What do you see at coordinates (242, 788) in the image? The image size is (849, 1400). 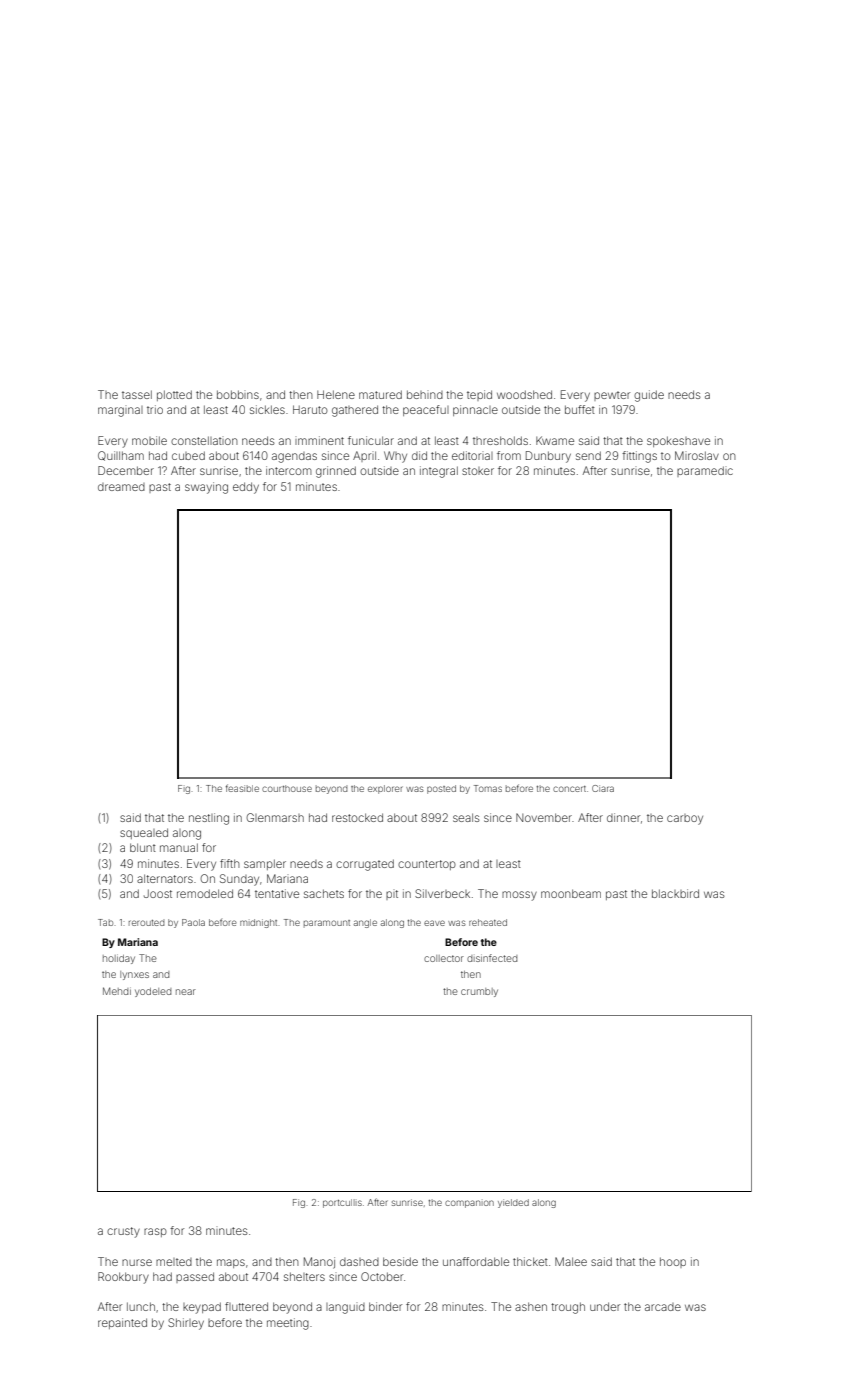 I see `feasible` at bounding box center [242, 788].
